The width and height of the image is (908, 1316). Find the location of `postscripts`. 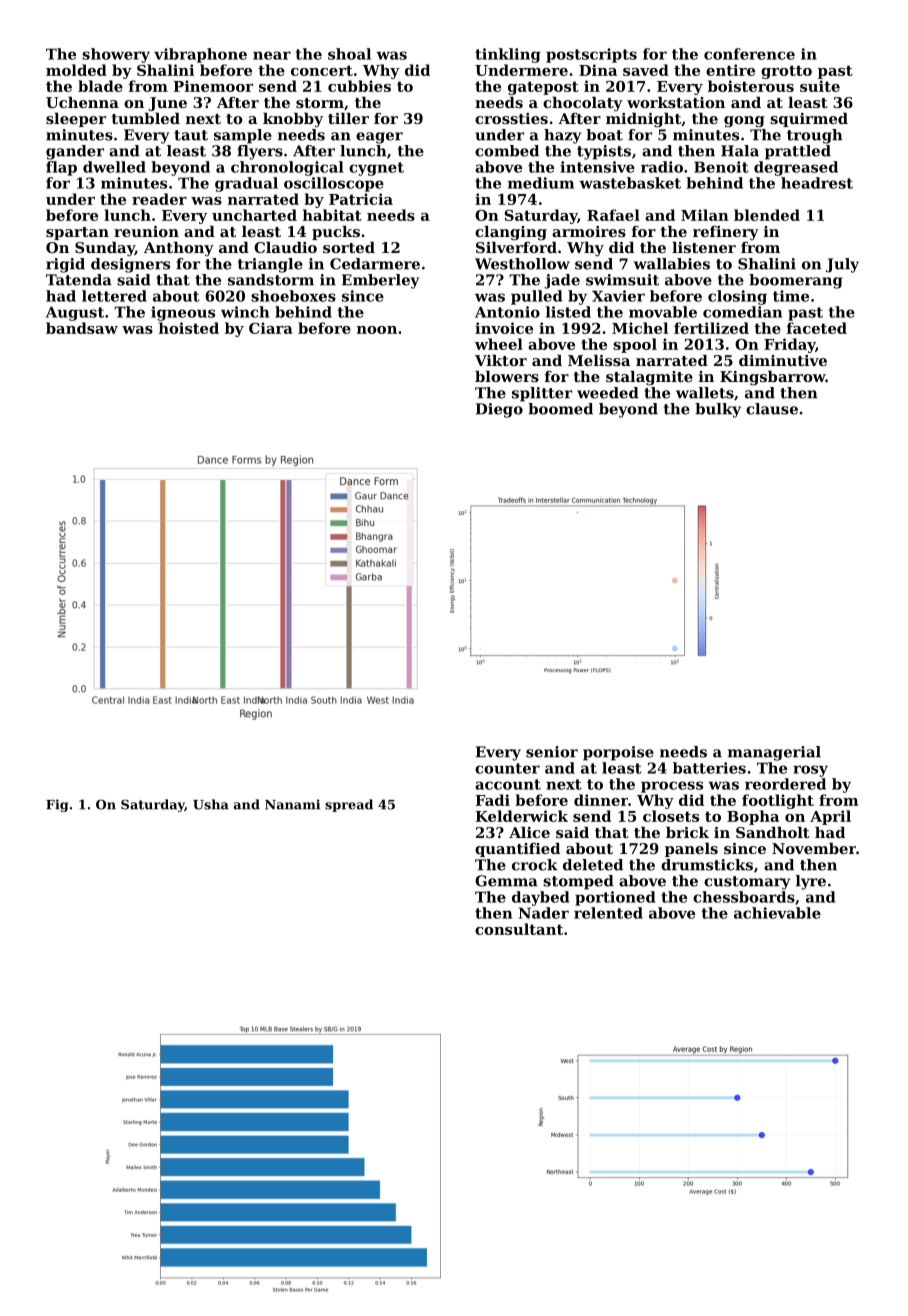

postscripts is located at coordinates (591, 55).
